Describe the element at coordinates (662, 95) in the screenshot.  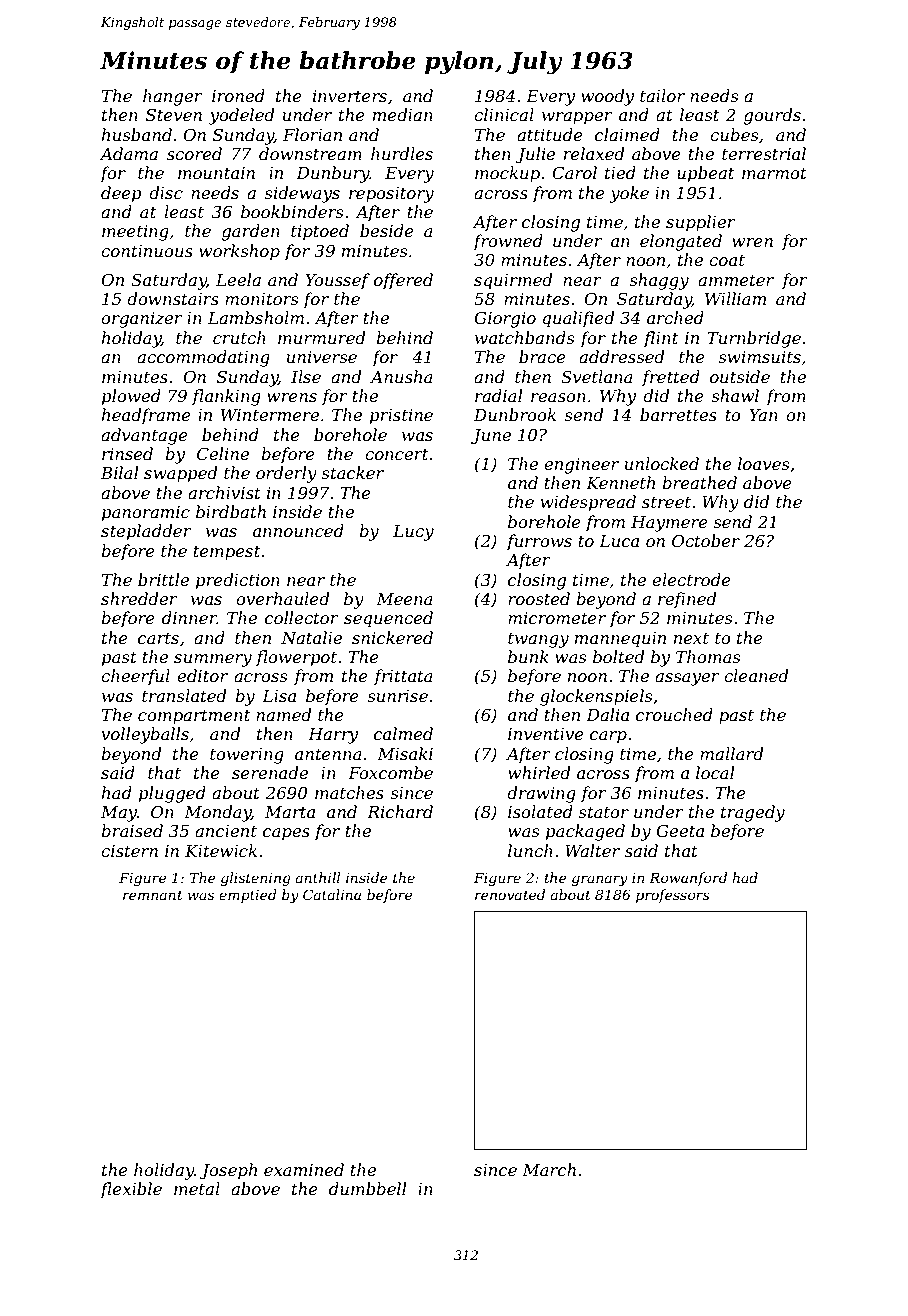
I see `tailor` at that location.
